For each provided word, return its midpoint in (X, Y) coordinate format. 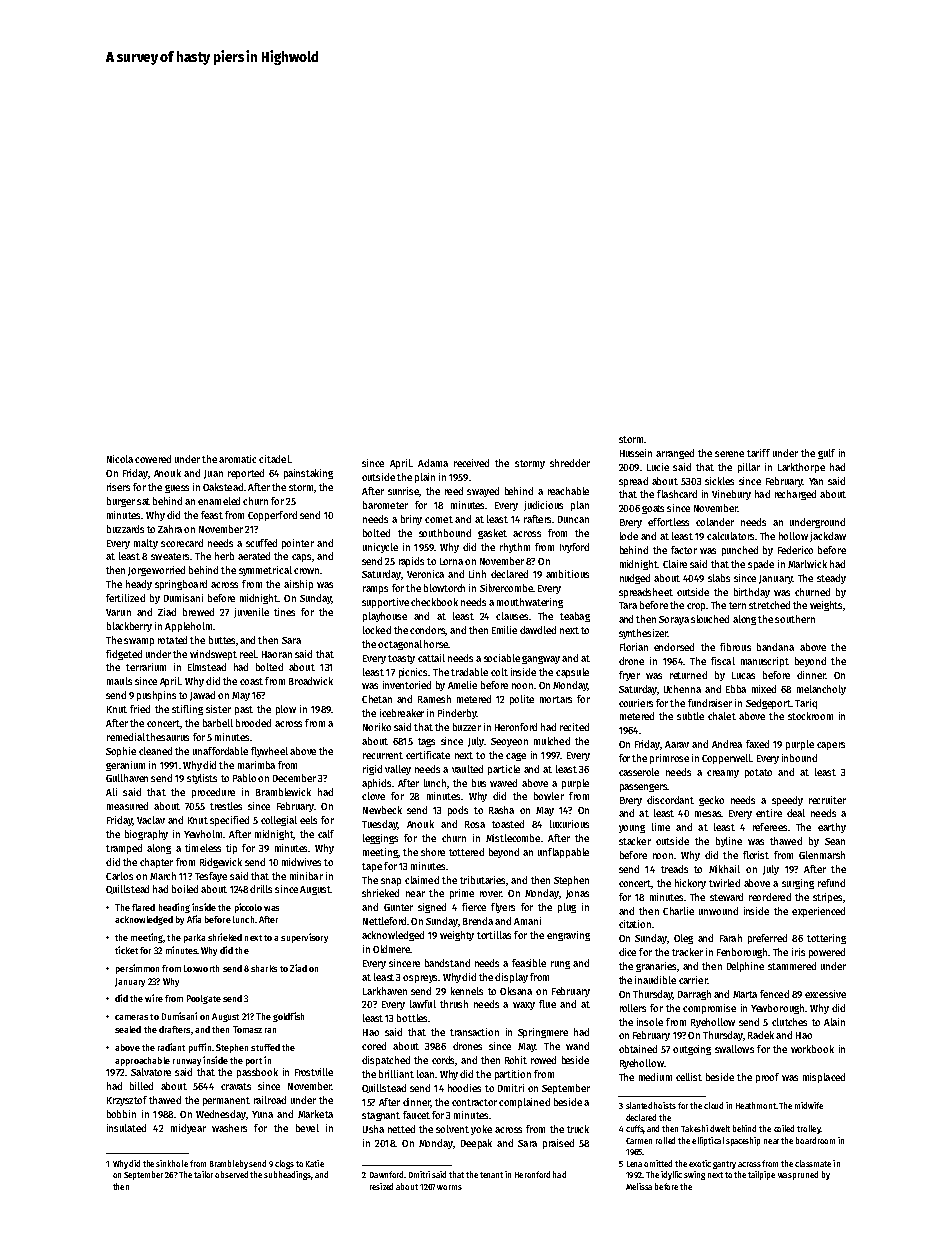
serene (729, 454)
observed (231, 1174)
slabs (719, 578)
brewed (198, 612)
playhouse (385, 617)
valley (398, 770)
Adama (433, 463)
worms (449, 1187)
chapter (156, 863)
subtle (690, 716)
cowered (153, 459)
